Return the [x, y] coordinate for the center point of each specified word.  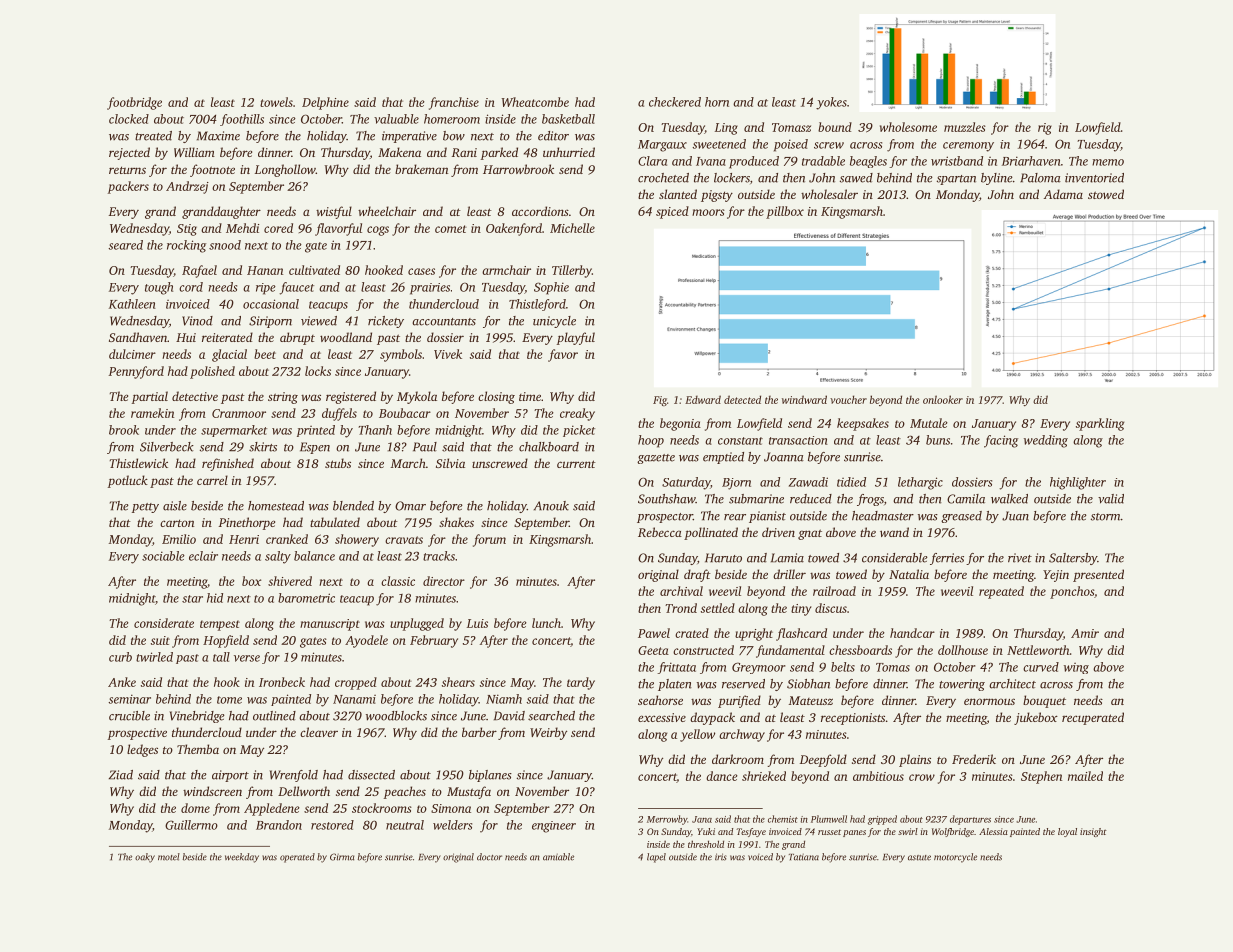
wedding [1046, 441]
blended [353, 506]
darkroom [738, 759]
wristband [957, 161]
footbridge [134, 103]
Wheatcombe [535, 102]
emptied [723, 458]
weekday [242, 858]
